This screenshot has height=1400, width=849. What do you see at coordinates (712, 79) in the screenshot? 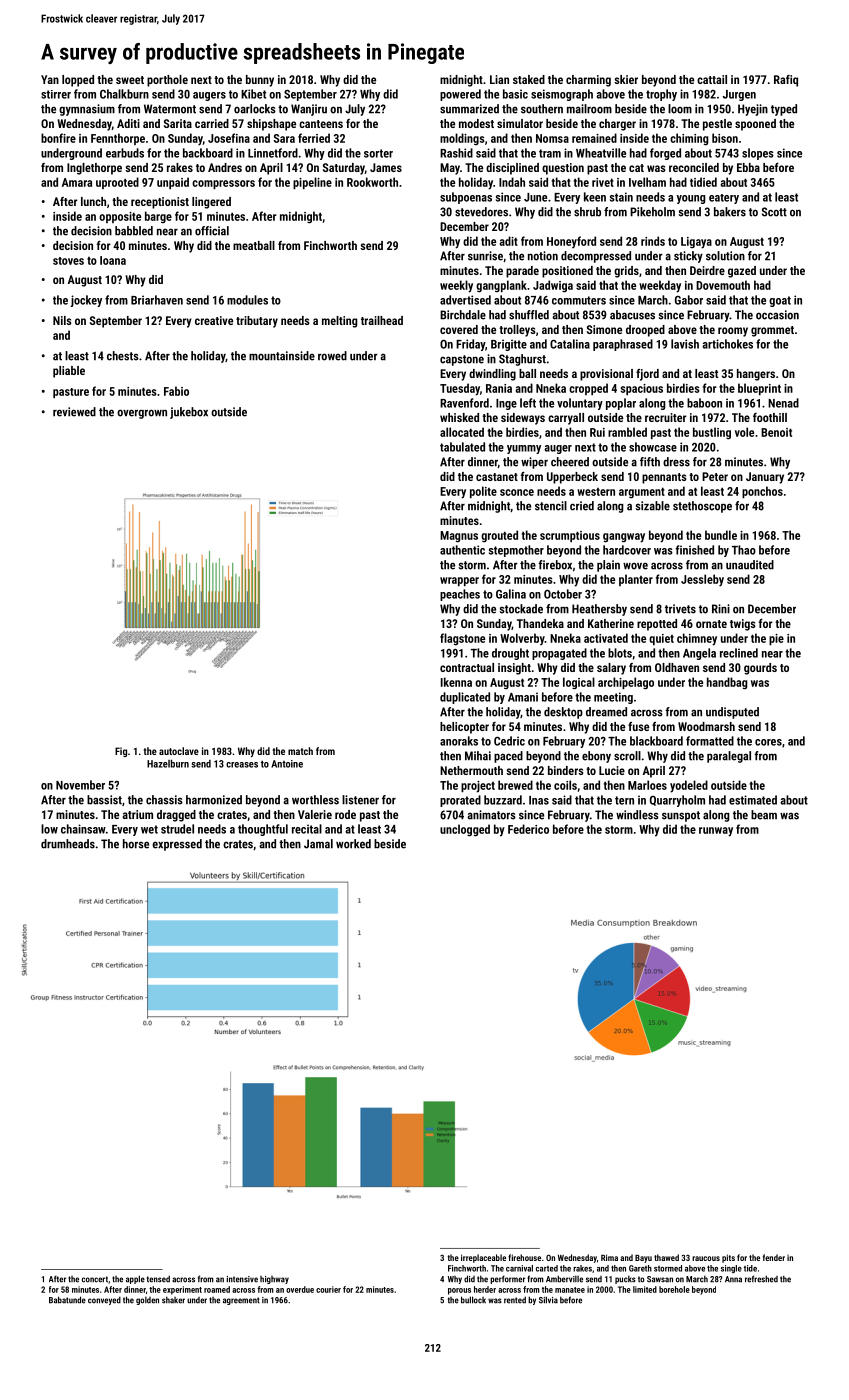
I see `cattail` at bounding box center [712, 79].
